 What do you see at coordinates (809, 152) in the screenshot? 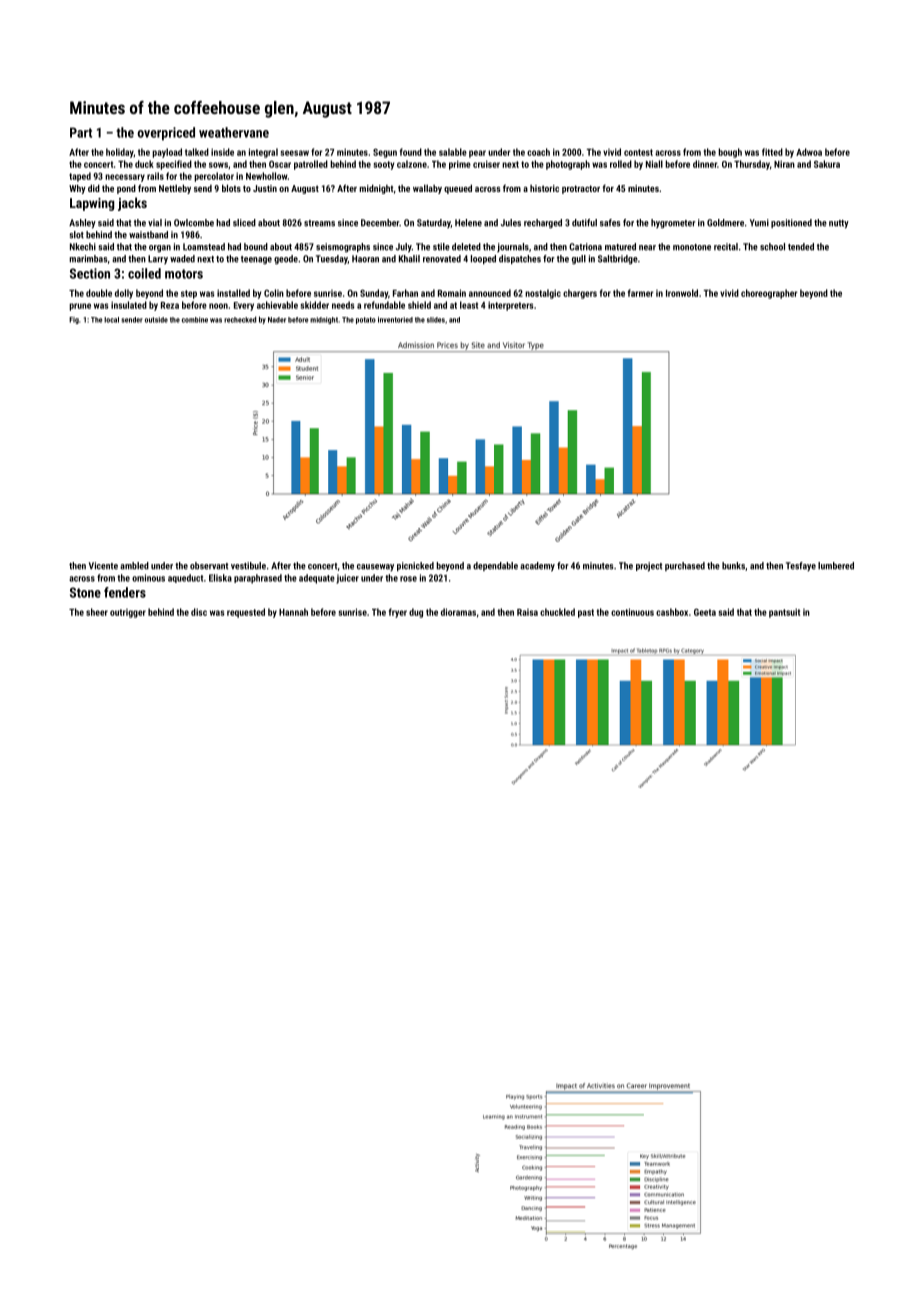
I see `Adwoa` at bounding box center [809, 152].
